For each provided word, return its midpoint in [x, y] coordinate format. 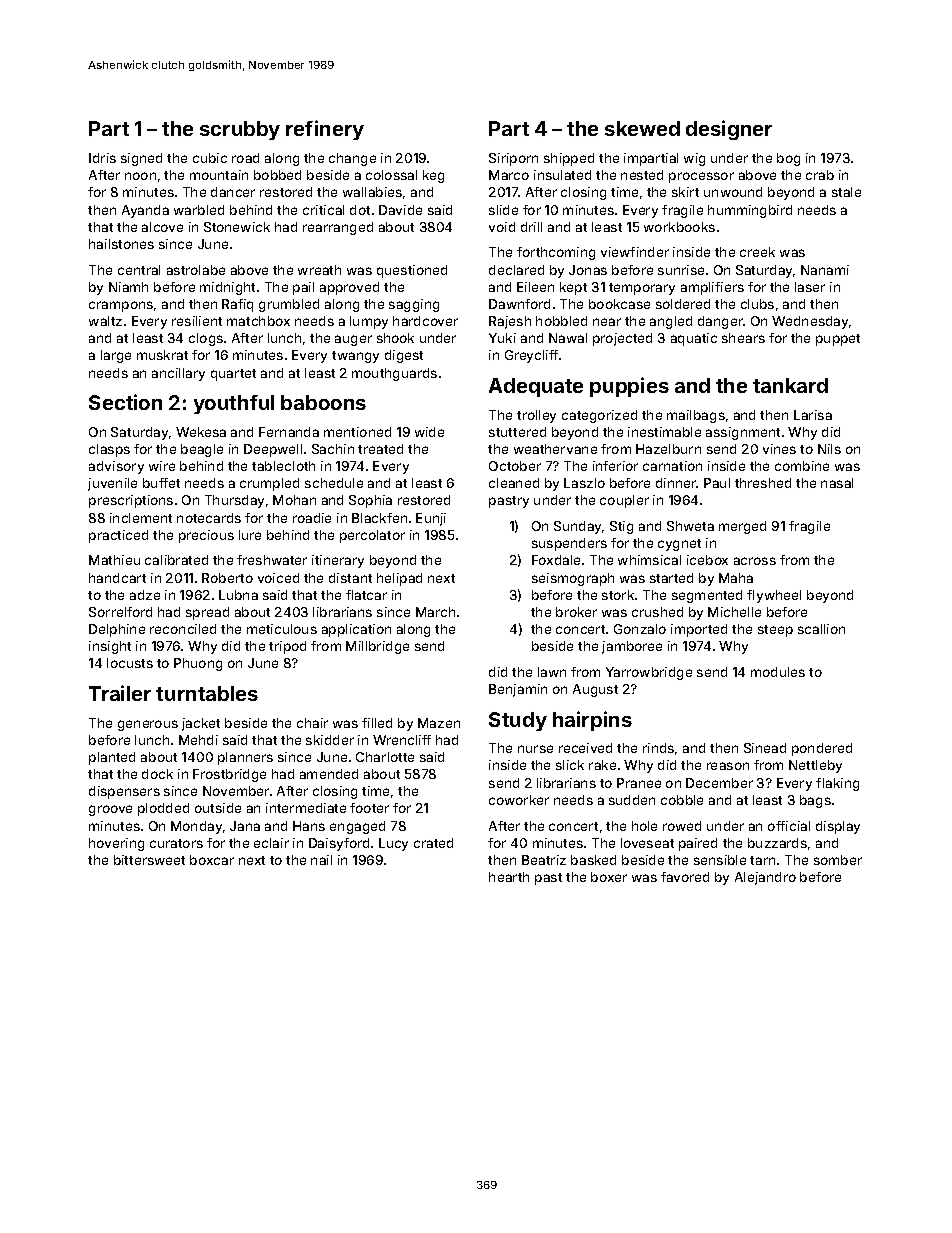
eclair [271, 843]
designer [729, 130]
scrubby [240, 130]
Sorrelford [120, 612]
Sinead [765, 748]
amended [329, 774]
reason [728, 766]
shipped [569, 159]
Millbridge [377, 647]
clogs [206, 339]
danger [721, 322]
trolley [536, 416]
